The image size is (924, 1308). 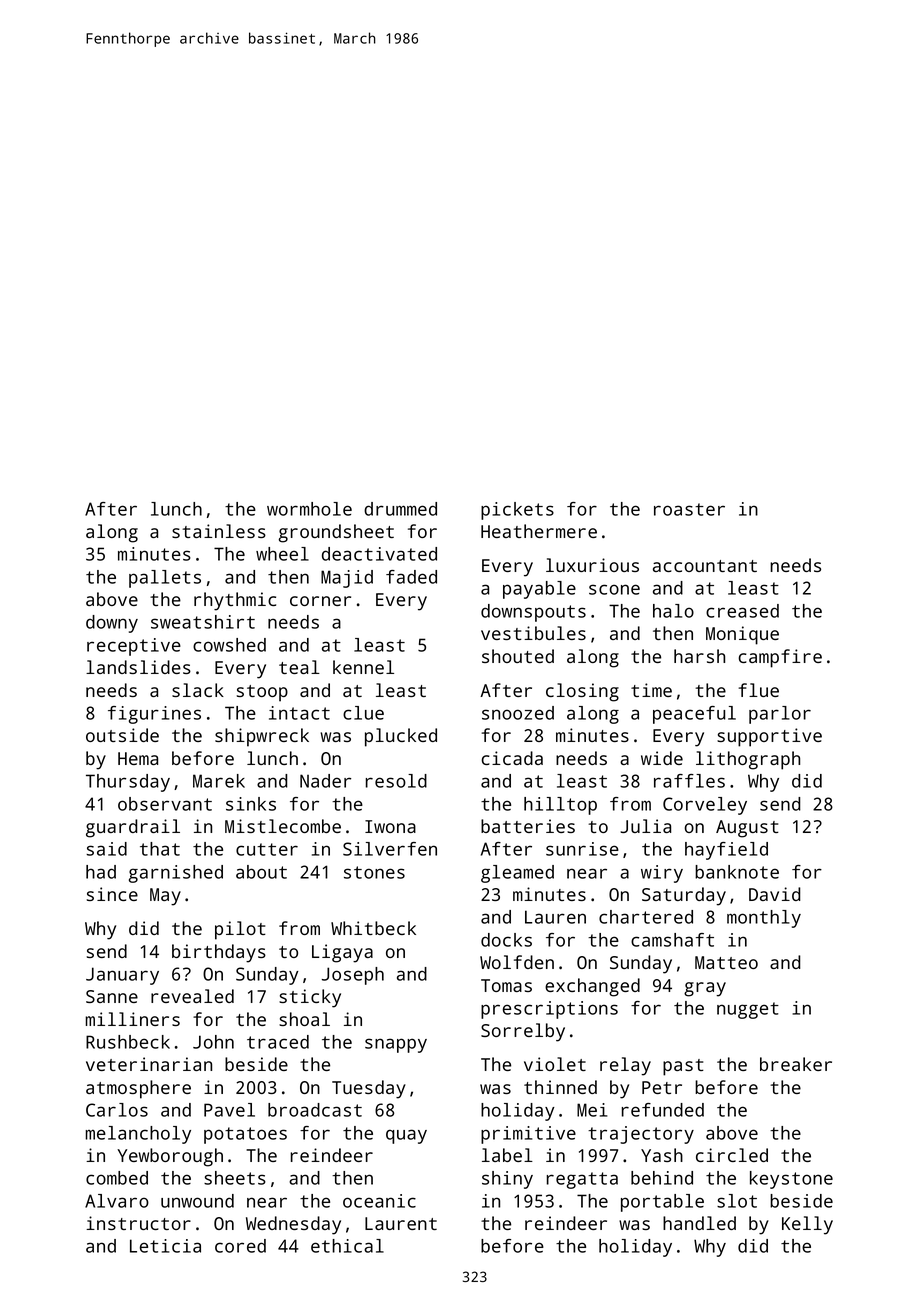 I want to click on revealed, so click(x=192, y=996).
